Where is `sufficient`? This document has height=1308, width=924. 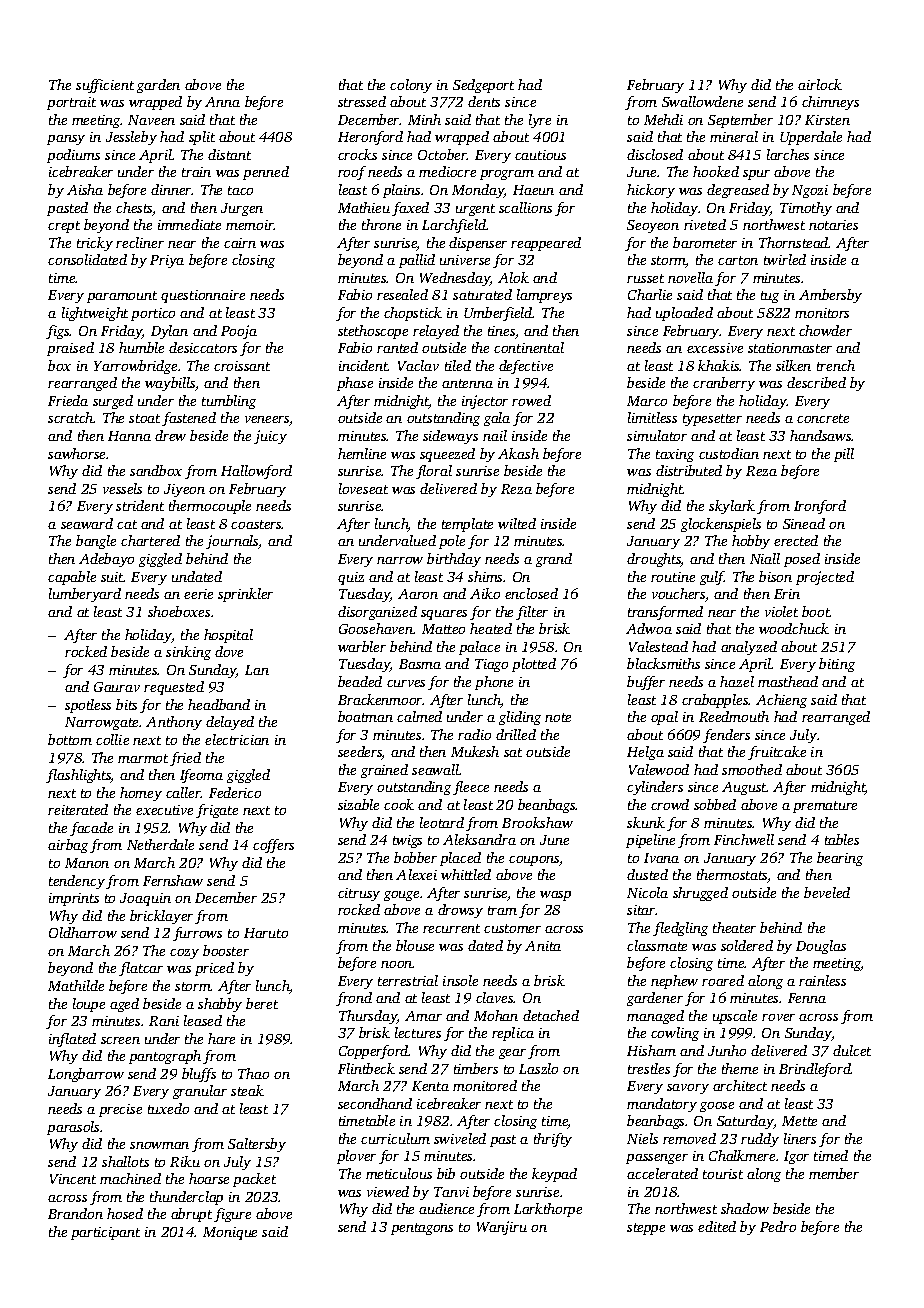 sufficient is located at coordinates (105, 86).
